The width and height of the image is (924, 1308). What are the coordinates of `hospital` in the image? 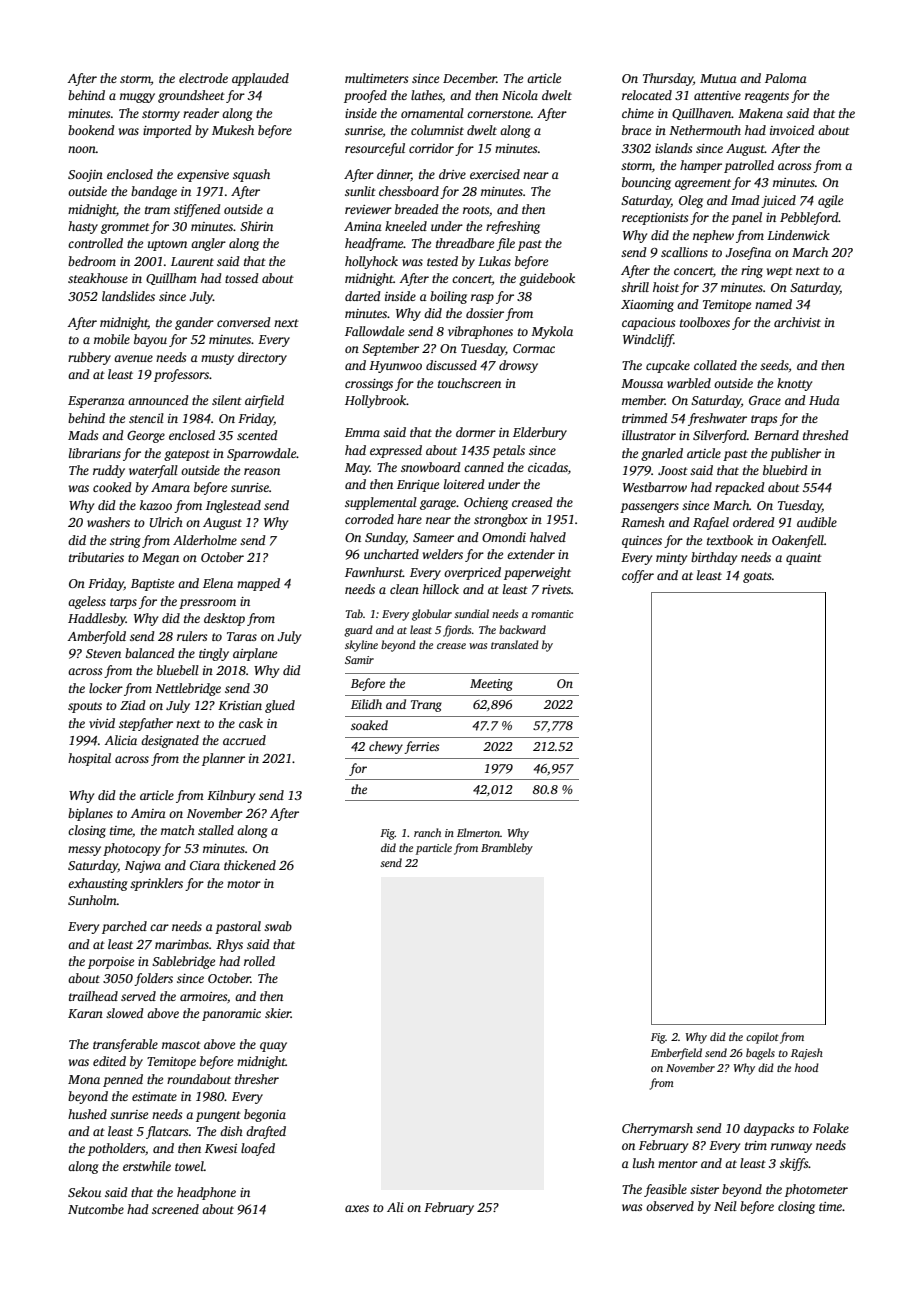 It's located at (89, 759).
